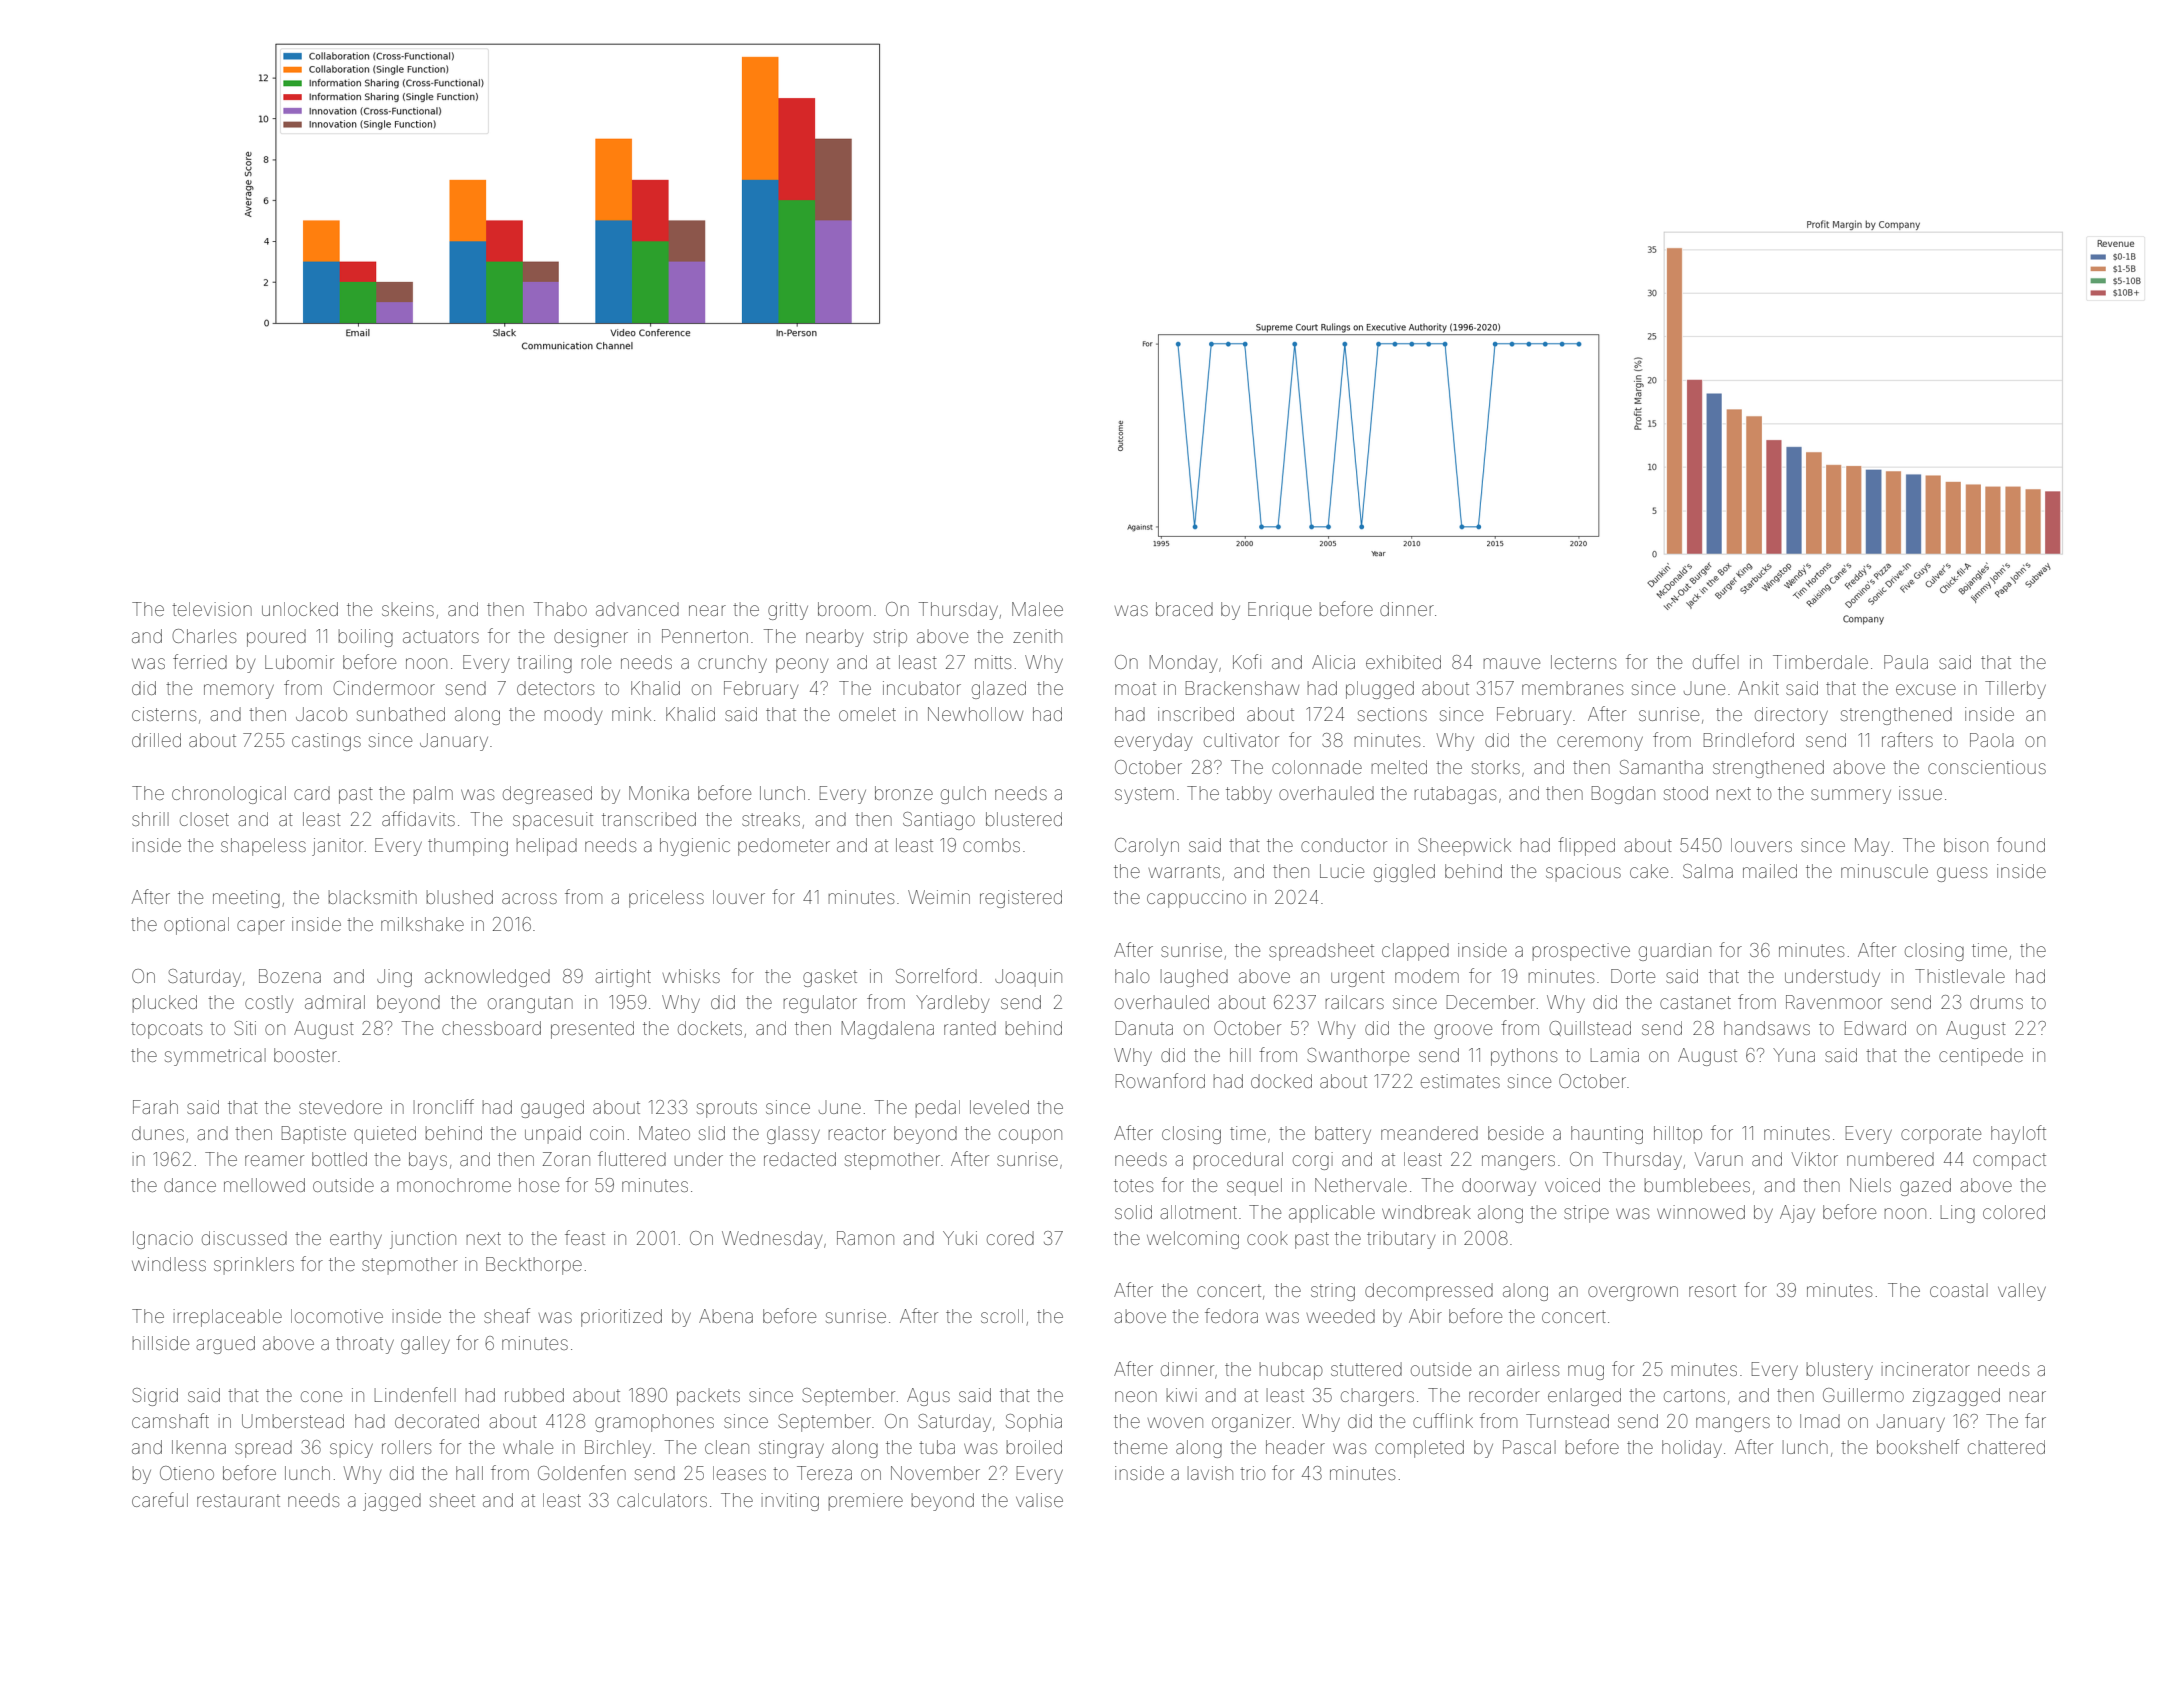 This screenshot has width=2178, height=1683. I want to click on Samantha, so click(1661, 767).
